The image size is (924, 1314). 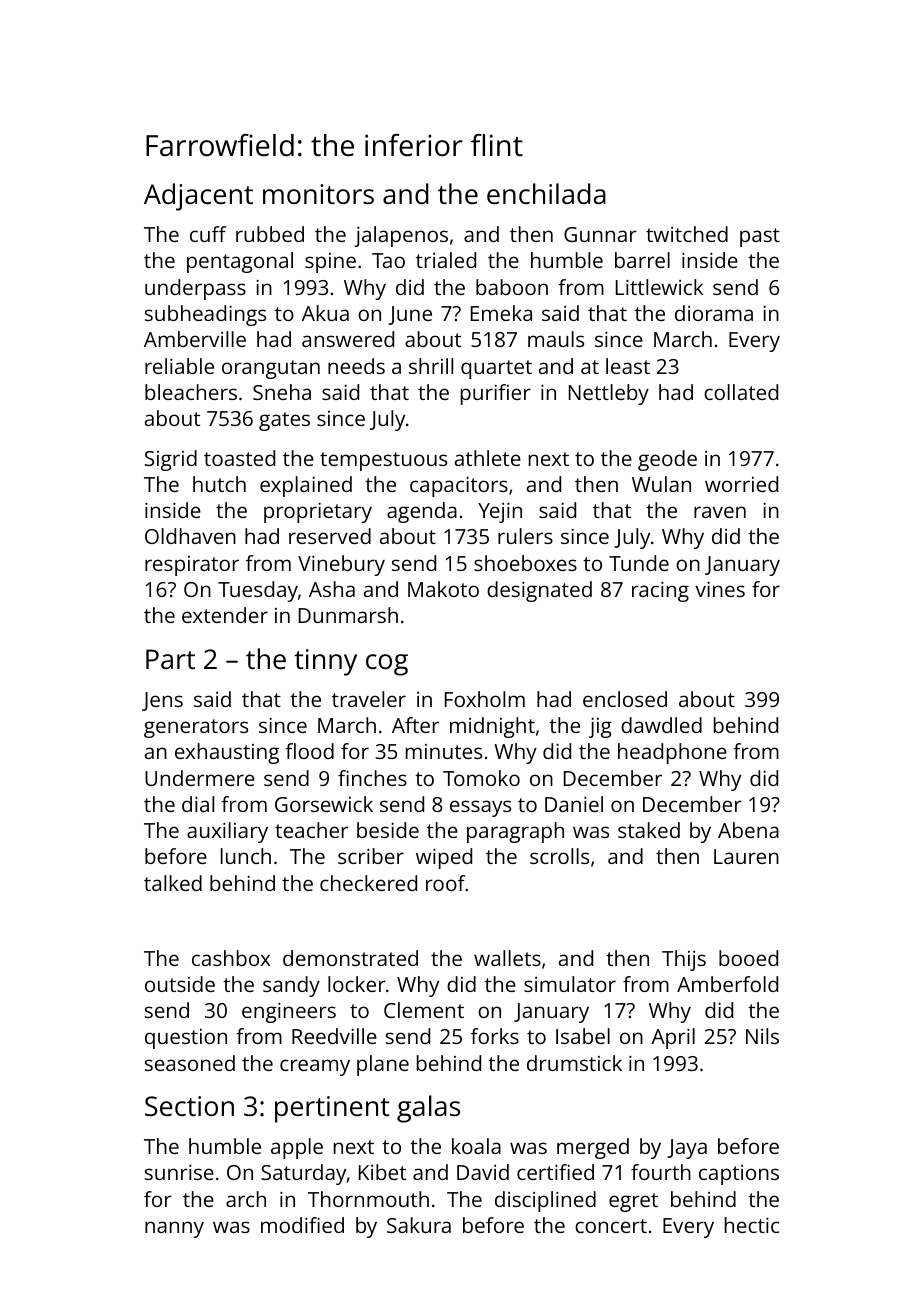 What do you see at coordinates (315, 1067) in the image?
I see `creamy` at bounding box center [315, 1067].
